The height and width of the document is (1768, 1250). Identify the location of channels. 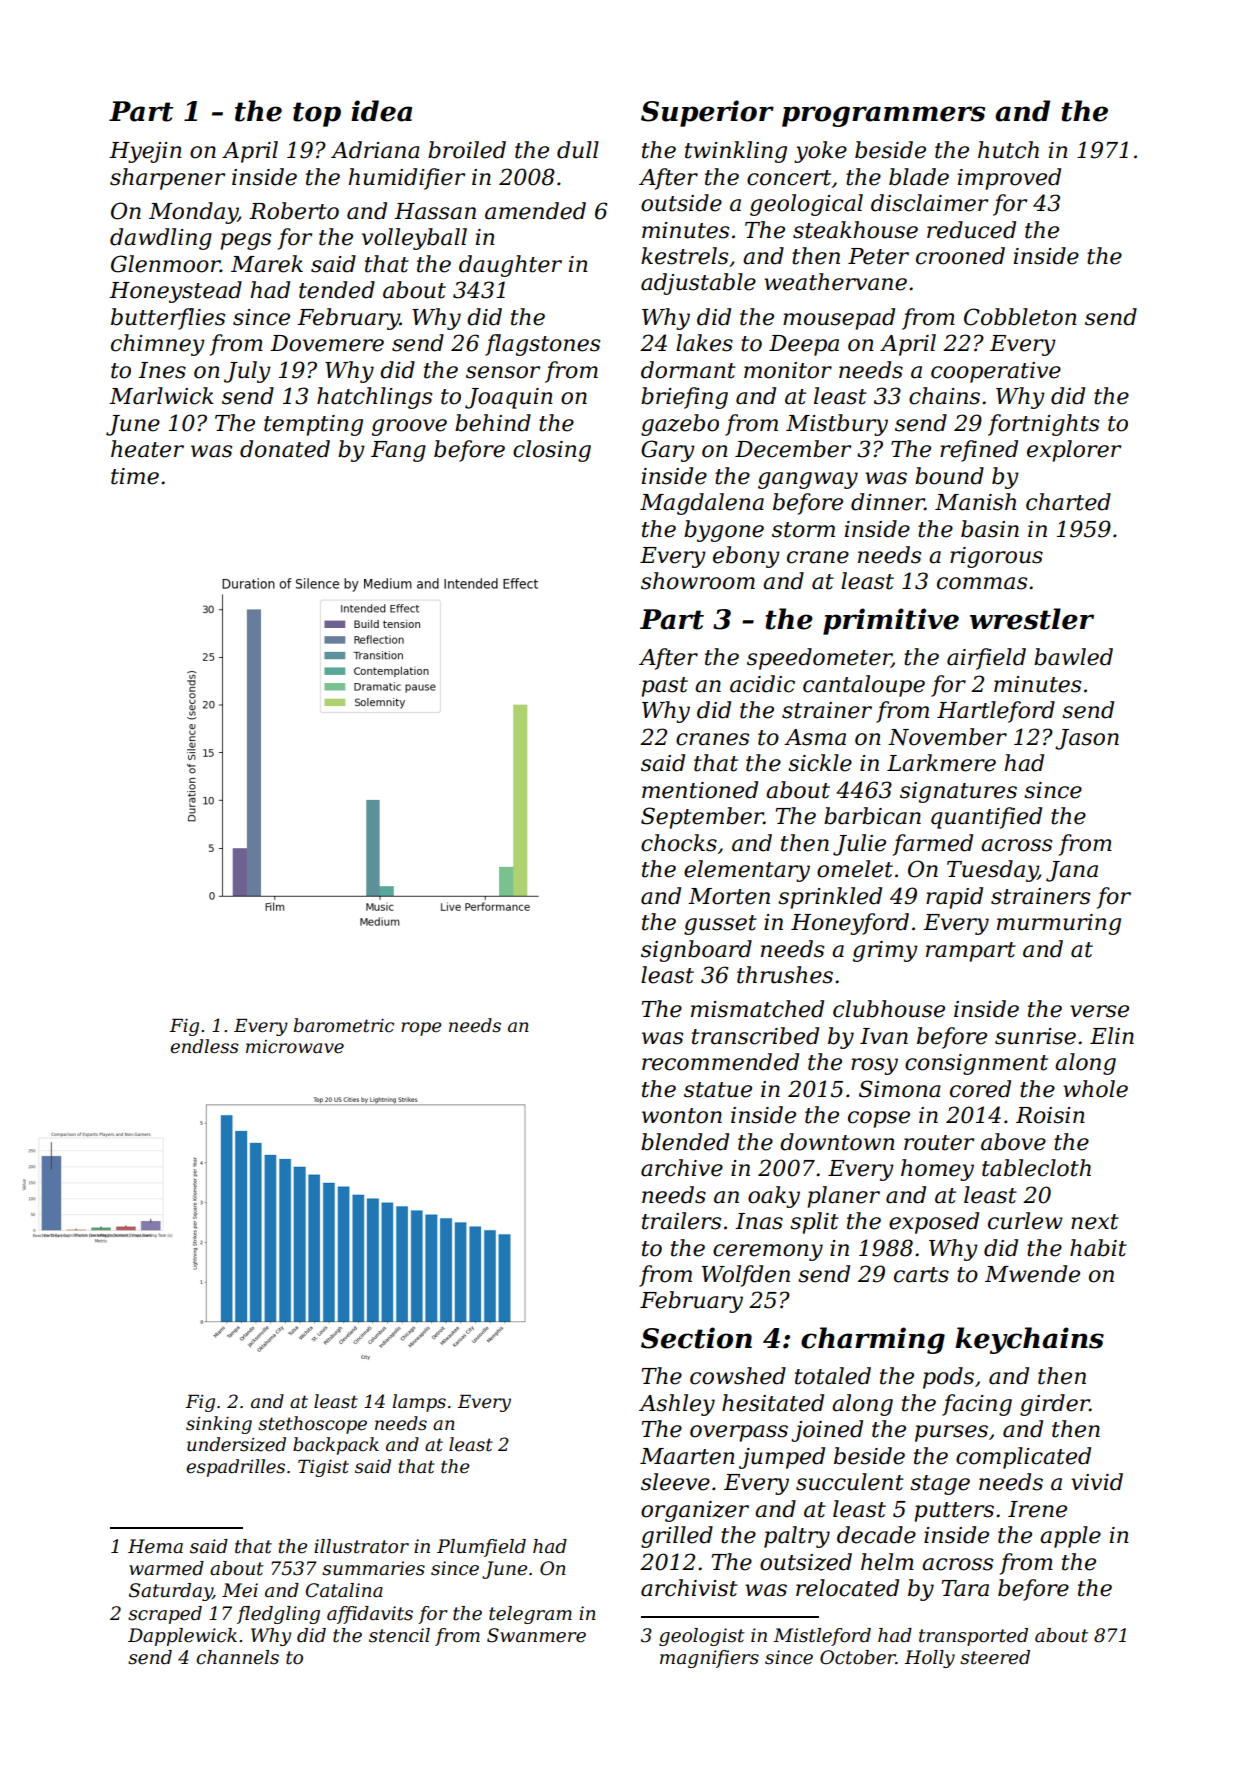
(237, 1657).
